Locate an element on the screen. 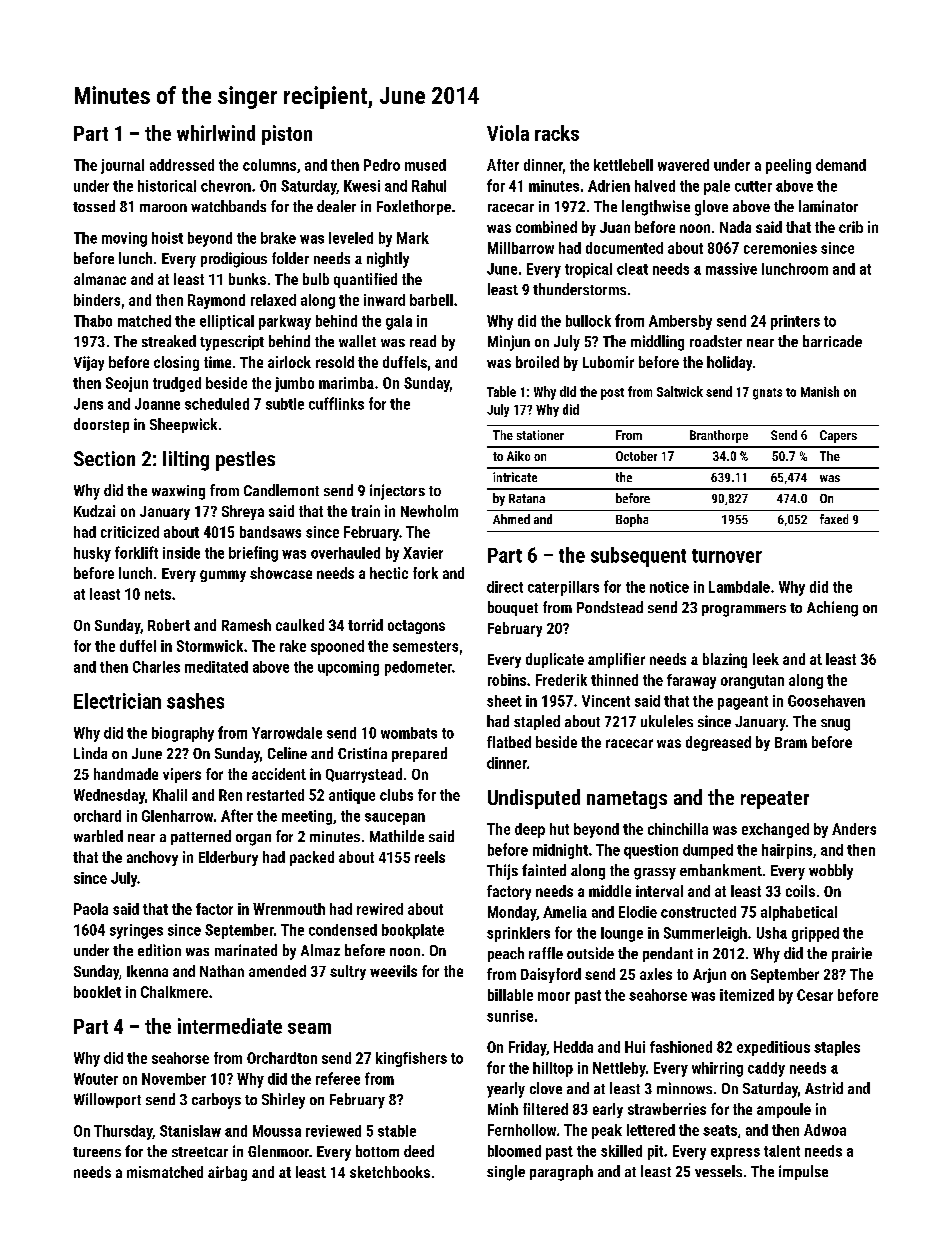  Foxlethorpe is located at coordinates (414, 207).
